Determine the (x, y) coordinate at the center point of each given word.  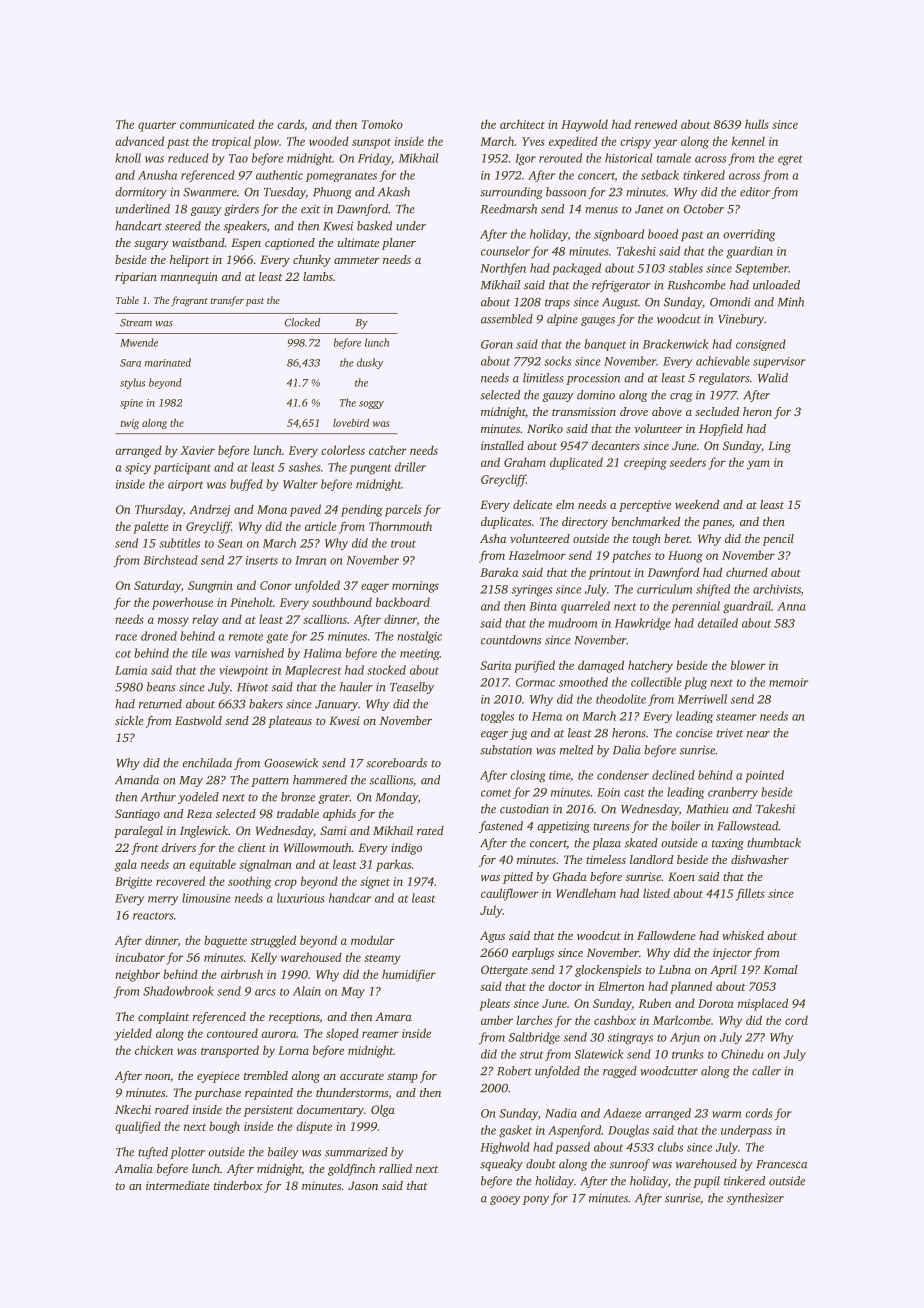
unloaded (776, 285)
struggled (273, 941)
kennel (748, 141)
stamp (402, 1078)
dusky (370, 363)
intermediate (178, 1185)
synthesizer (755, 1199)
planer (399, 244)
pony (536, 1200)
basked (374, 226)
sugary (151, 245)
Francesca (781, 1164)
